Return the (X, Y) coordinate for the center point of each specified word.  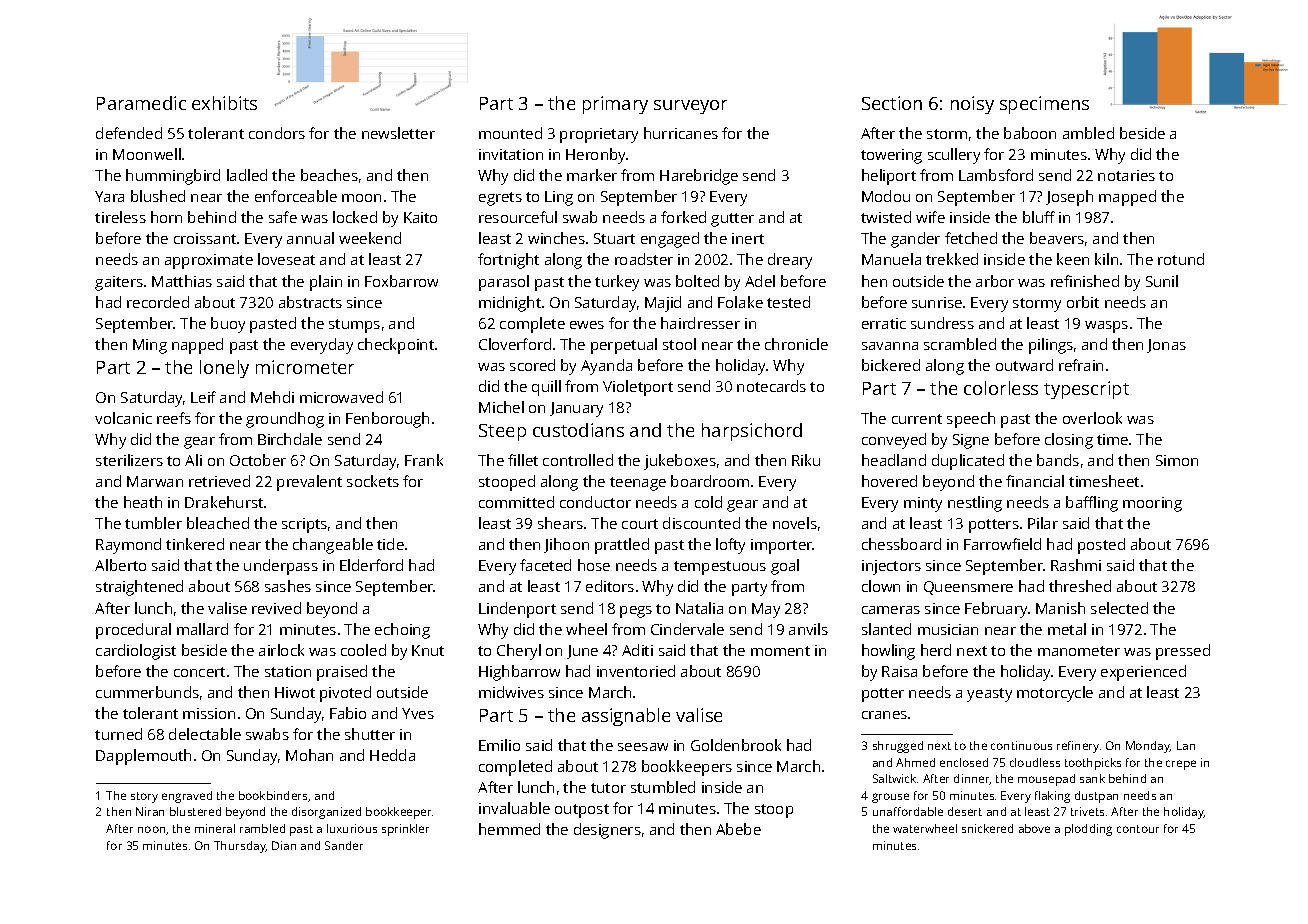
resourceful (518, 217)
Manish (1060, 608)
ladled (247, 175)
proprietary (599, 135)
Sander (344, 845)
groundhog (285, 420)
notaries (1126, 175)
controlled (578, 460)
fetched (971, 238)
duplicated (968, 462)
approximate (209, 261)
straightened (139, 588)
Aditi (637, 650)
